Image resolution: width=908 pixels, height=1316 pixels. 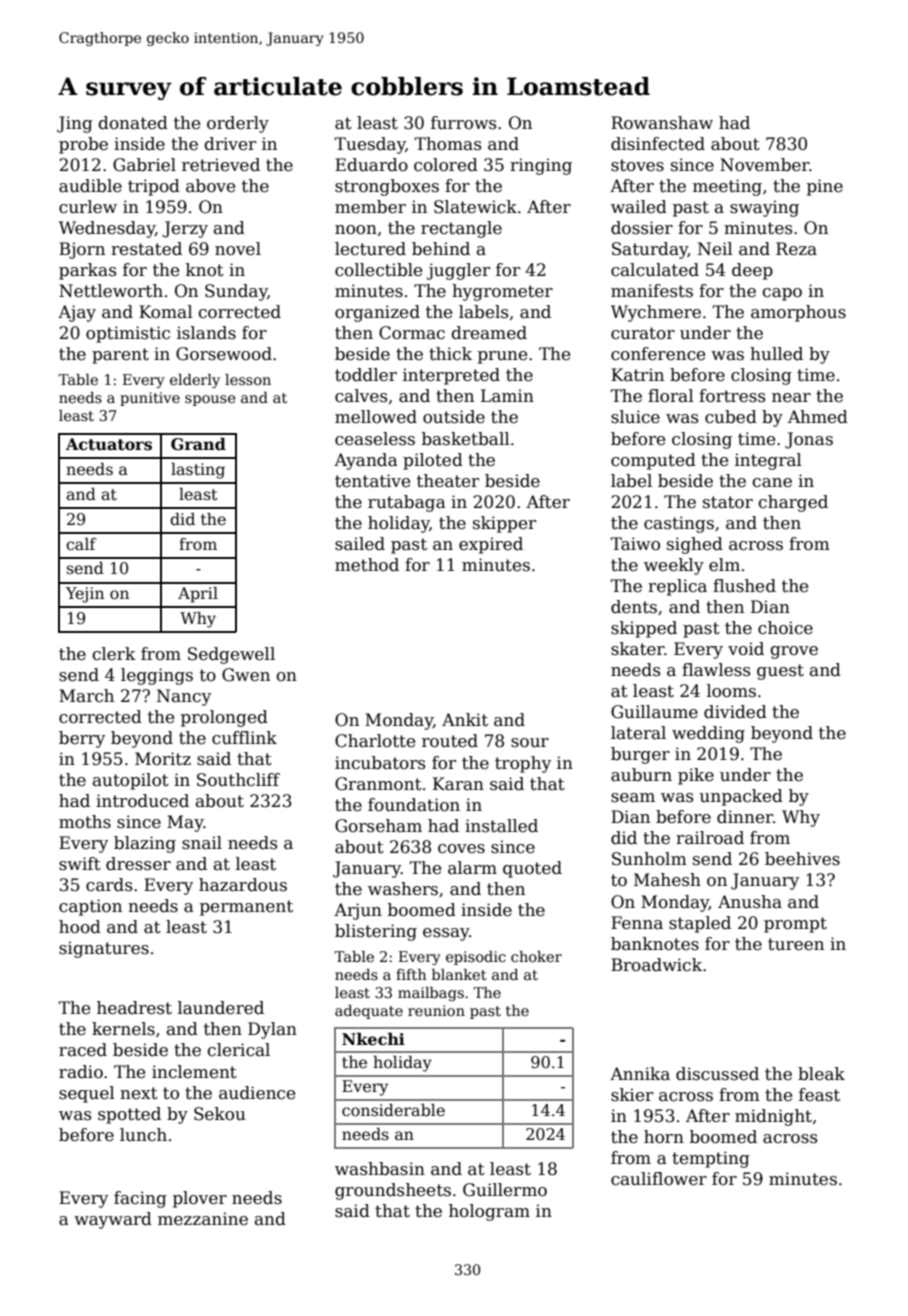 What do you see at coordinates (375, 439) in the screenshot?
I see `ceaseless` at bounding box center [375, 439].
